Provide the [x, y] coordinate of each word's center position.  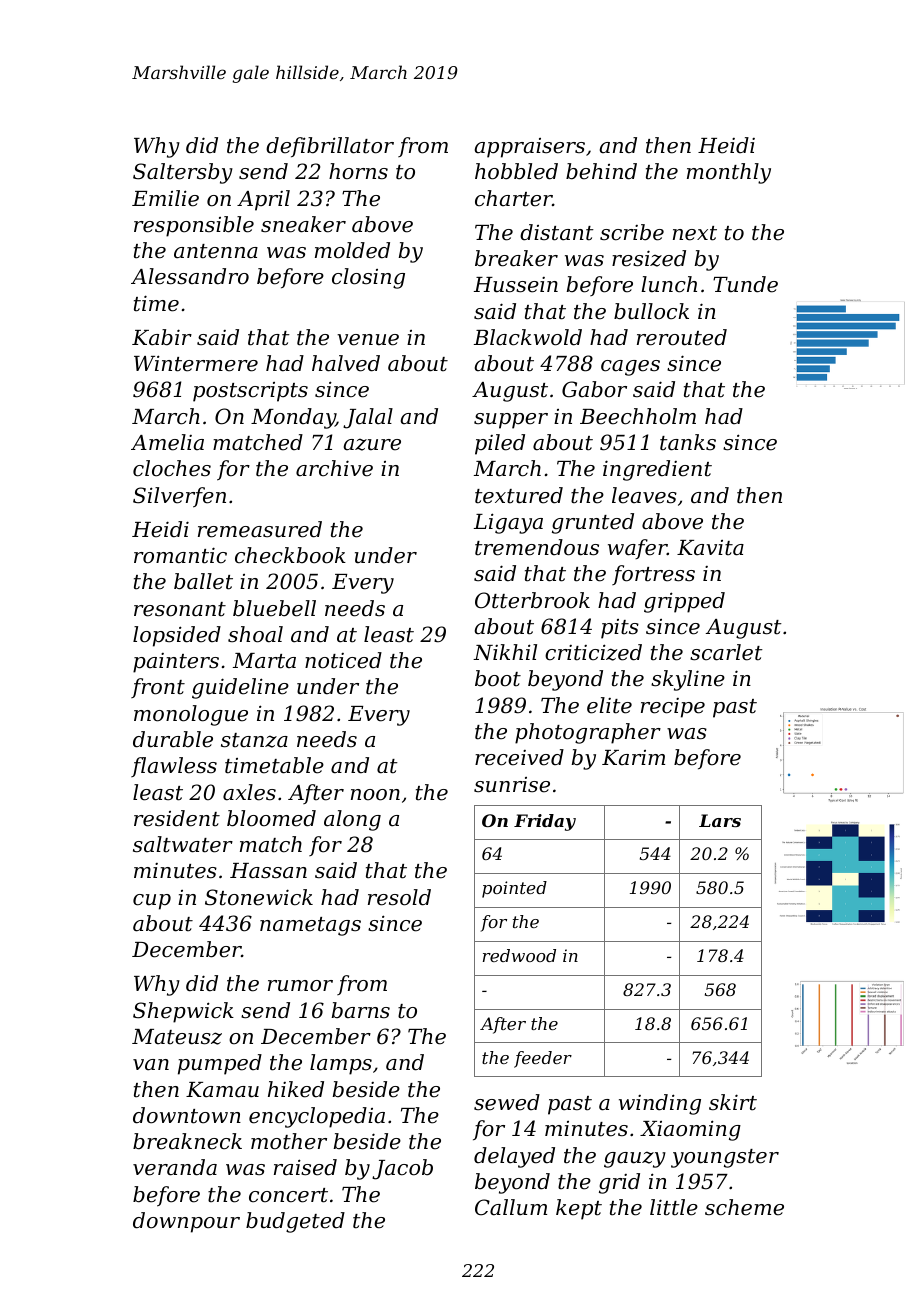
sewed [507, 1102]
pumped [220, 1064]
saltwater [183, 844]
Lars [720, 820]
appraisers [530, 148]
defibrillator [330, 147]
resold [399, 897]
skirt [733, 1102]
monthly [729, 173]
